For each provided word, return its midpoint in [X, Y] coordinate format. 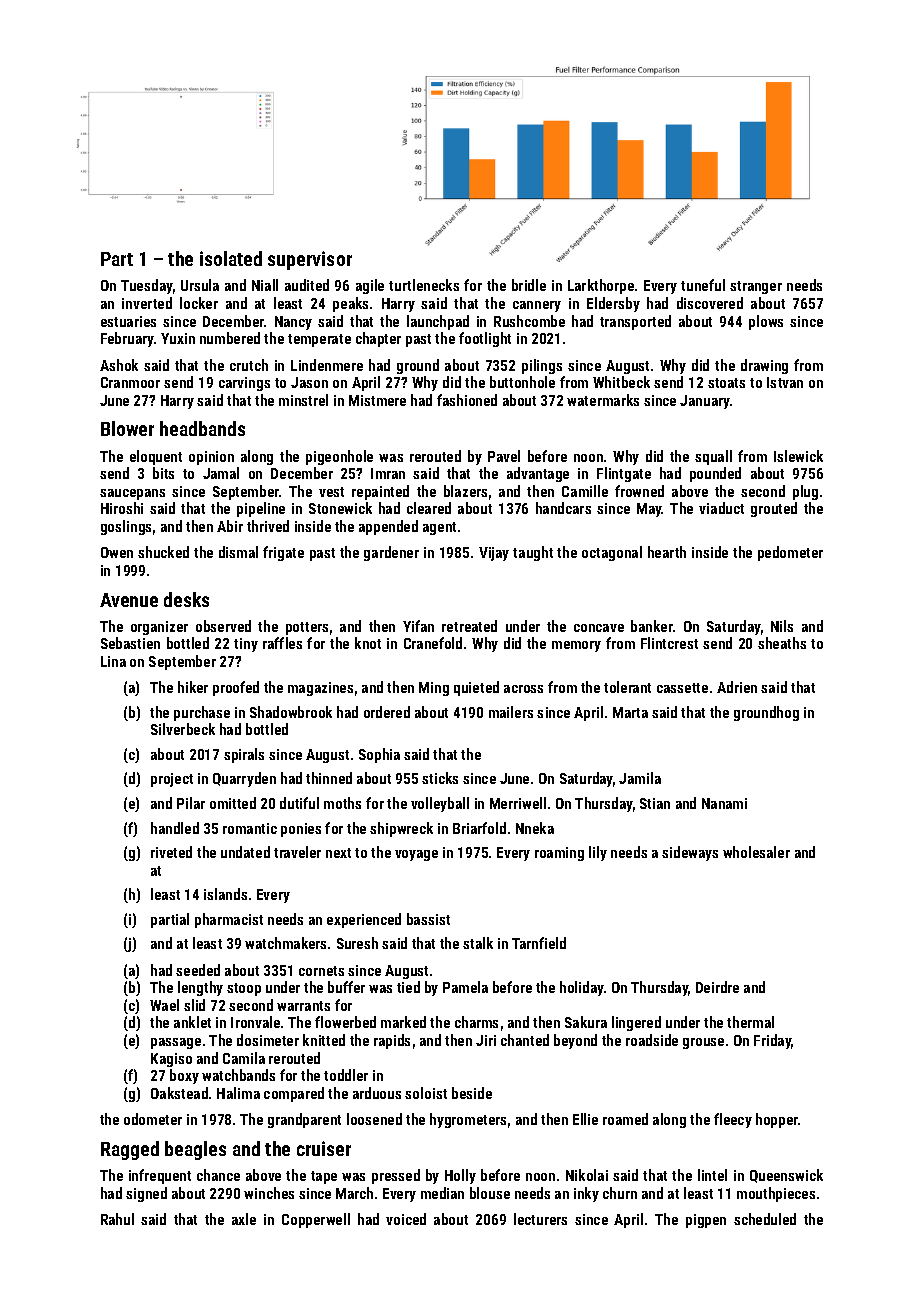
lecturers [540, 1219]
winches [269, 1193]
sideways [690, 853]
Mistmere [377, 400]
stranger [756, 287]
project [172, 780]
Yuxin [178, 338]
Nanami [724, 803]
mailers [511, 712]
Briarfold [479, 828]
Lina [113, 661]
